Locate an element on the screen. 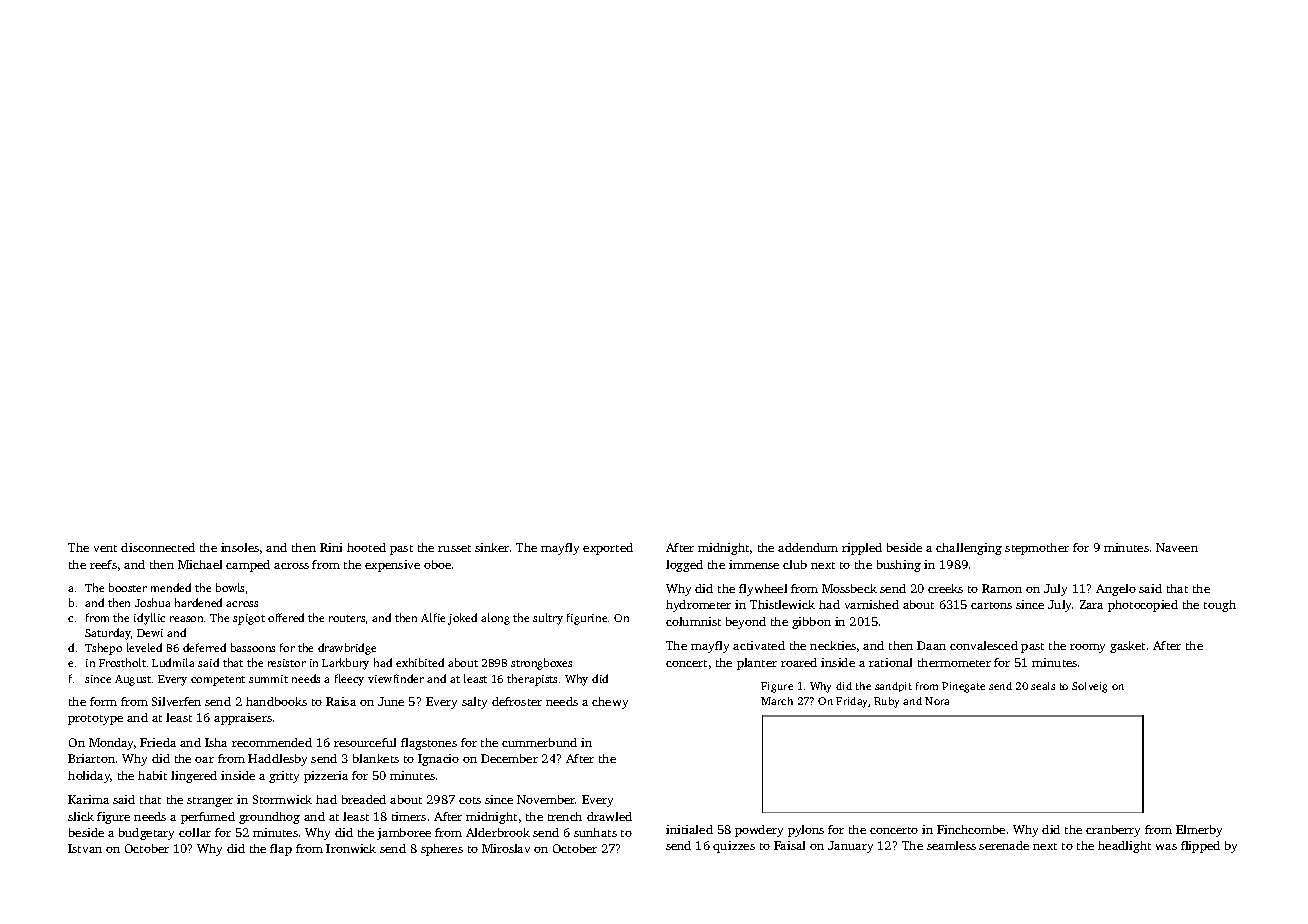 The height and width of the screenshot is (924, 1308). therapists is located at coordinates (532, 680).
